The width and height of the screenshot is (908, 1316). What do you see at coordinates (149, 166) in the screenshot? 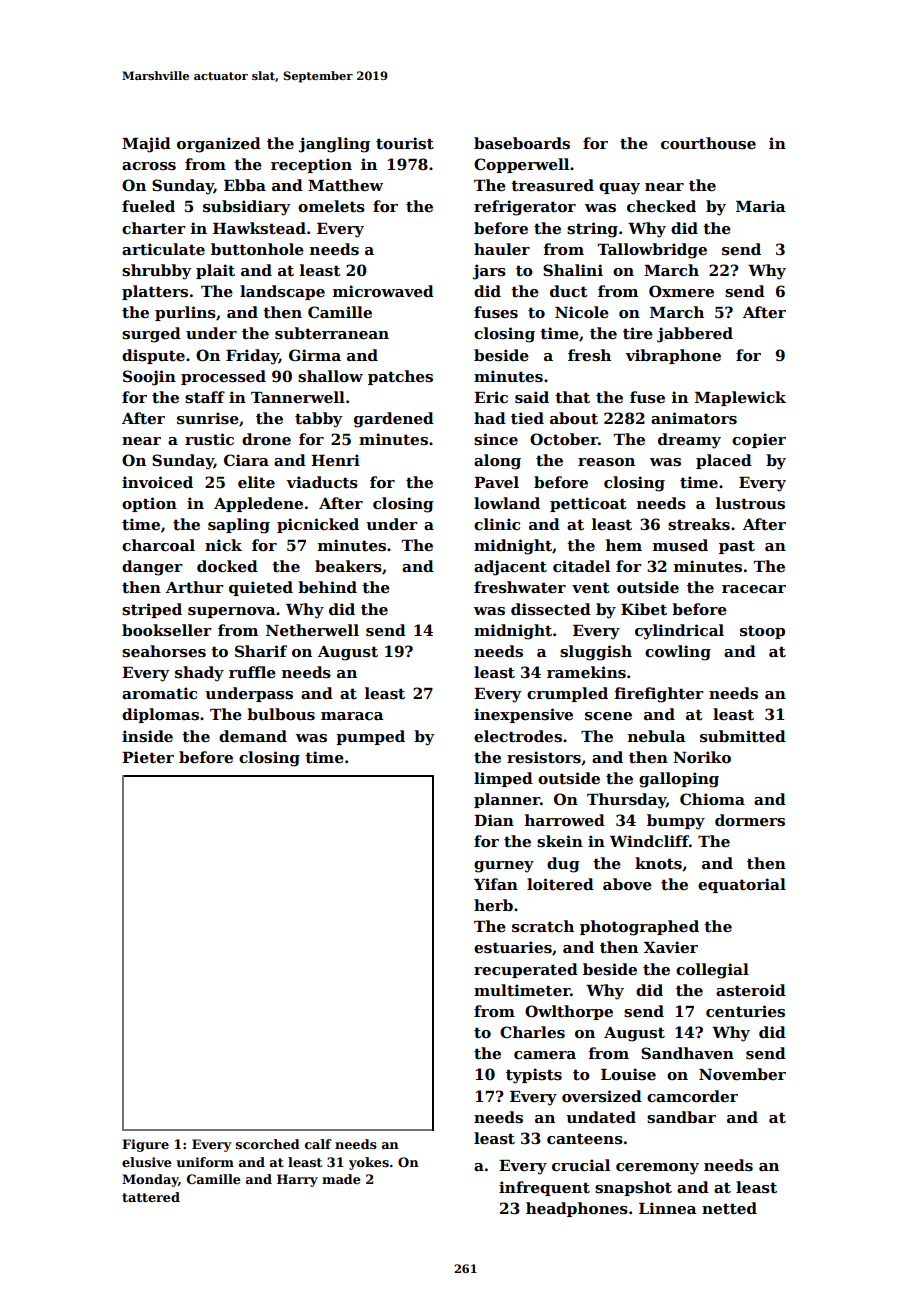
I see `across` at bounding box center [149, 166].
